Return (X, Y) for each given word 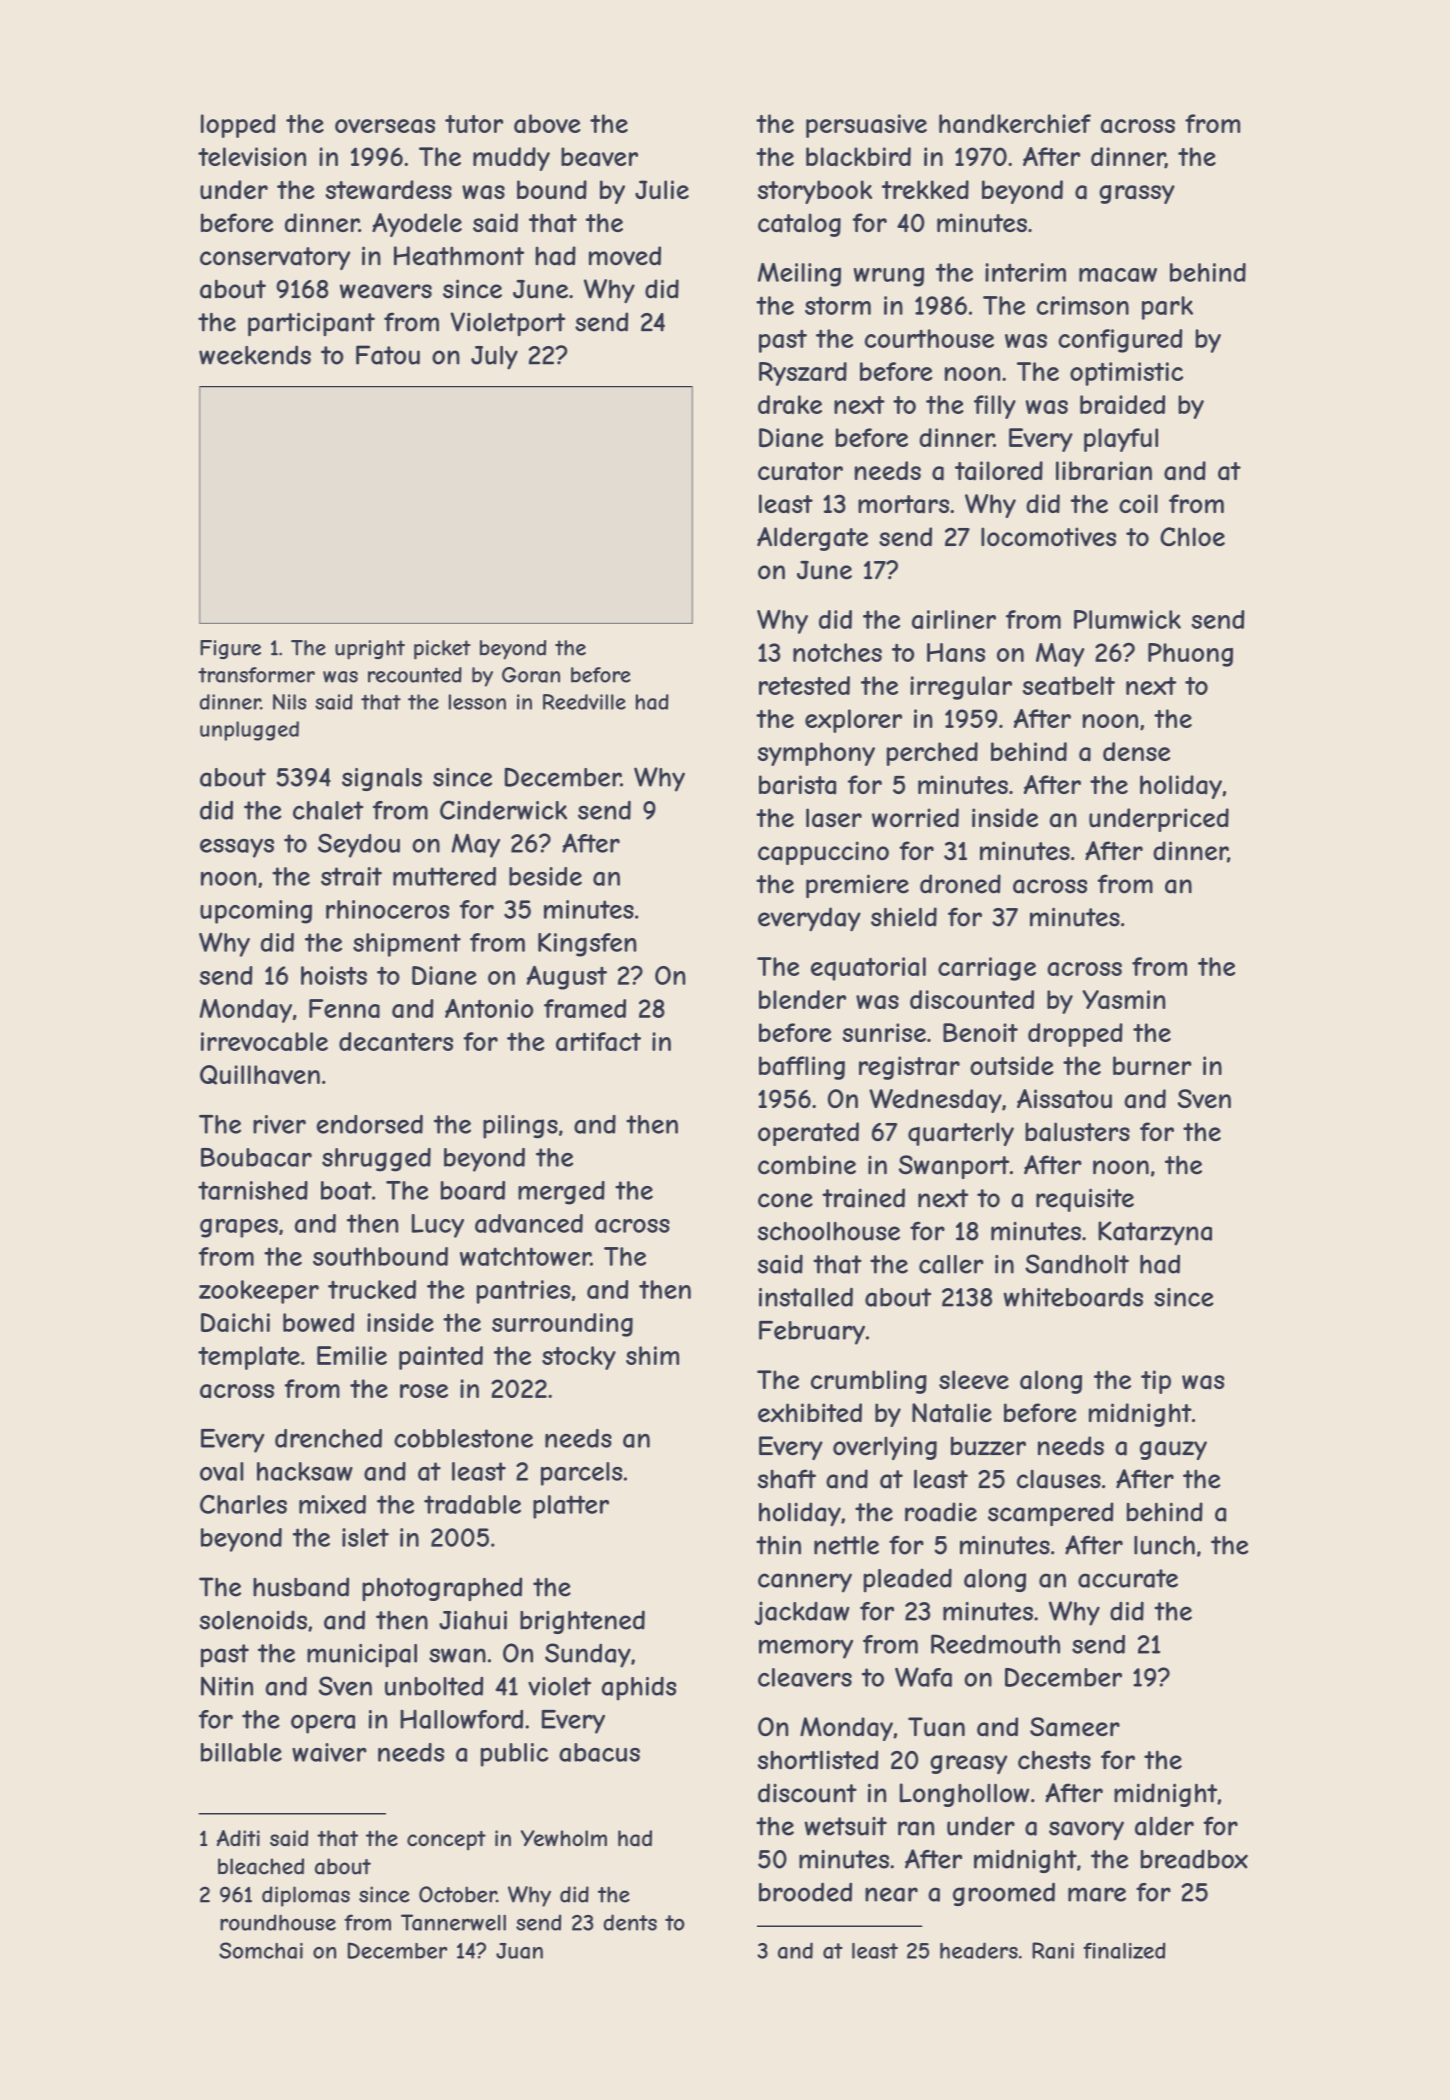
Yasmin (1123, 999)
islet (365, 1537)
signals (382, 779)
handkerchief (1015, 123)
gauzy (1173, 1450)
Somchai (261, 1950)
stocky (579, 1358)
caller (951, 1264)
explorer (853, 721)
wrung (889, 277)
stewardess (388, 190)
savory (1086, 1831)
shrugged (376, 1160)
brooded (805, 1892)
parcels (581, 1474)
